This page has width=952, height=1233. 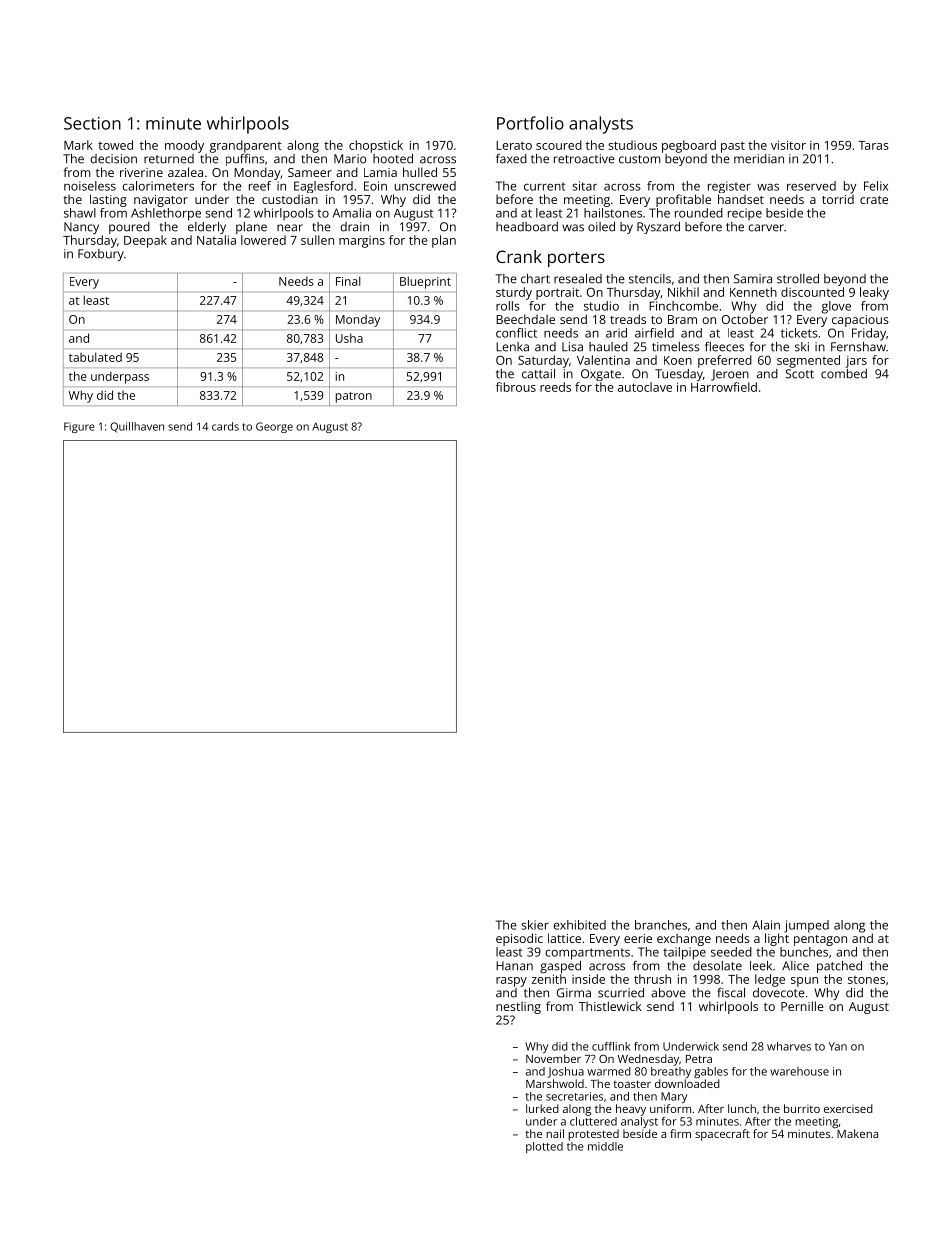 I want to click on Quillhaven, so click(x=137, y=427).
